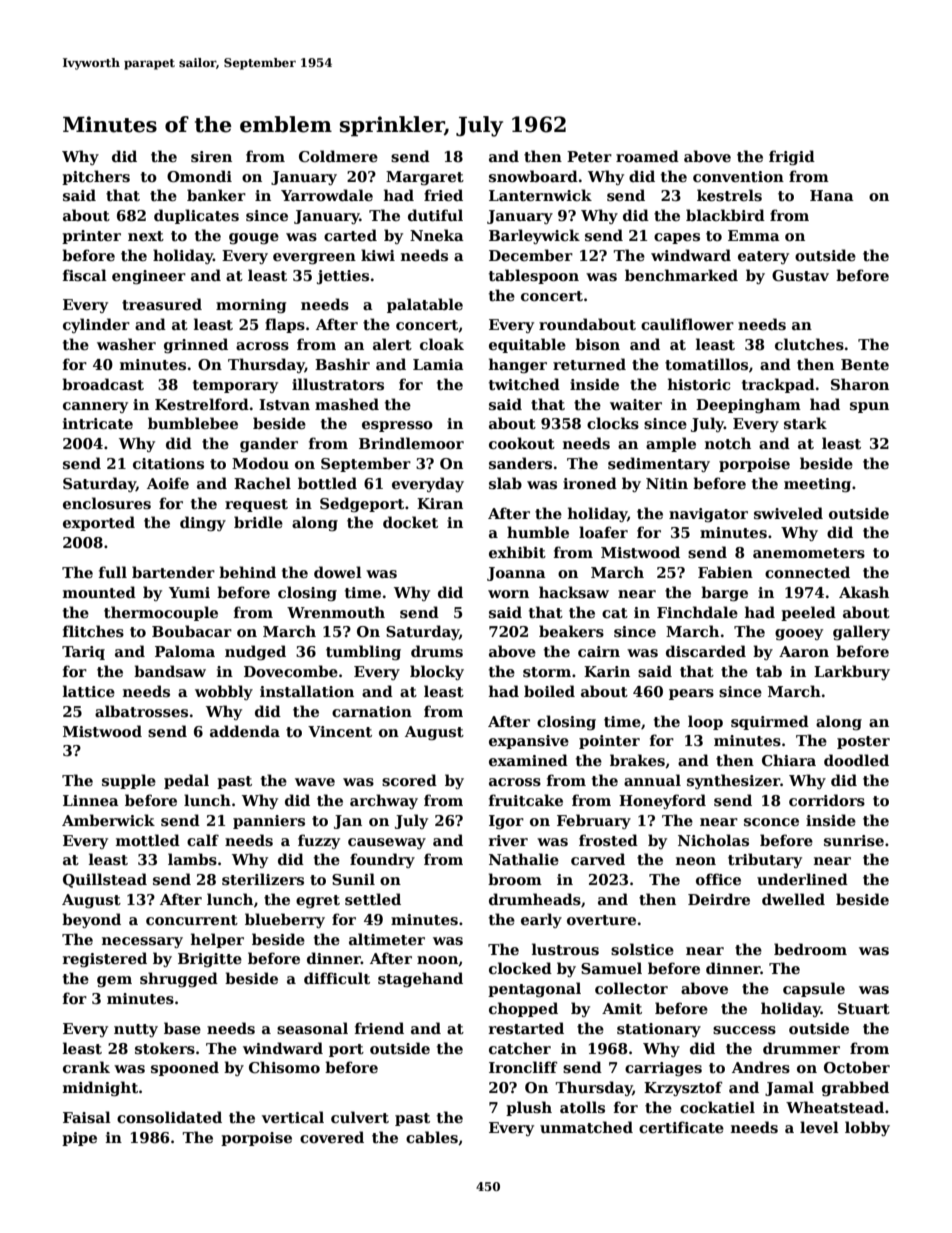  I want to click on cables, so click(432, 1137).
